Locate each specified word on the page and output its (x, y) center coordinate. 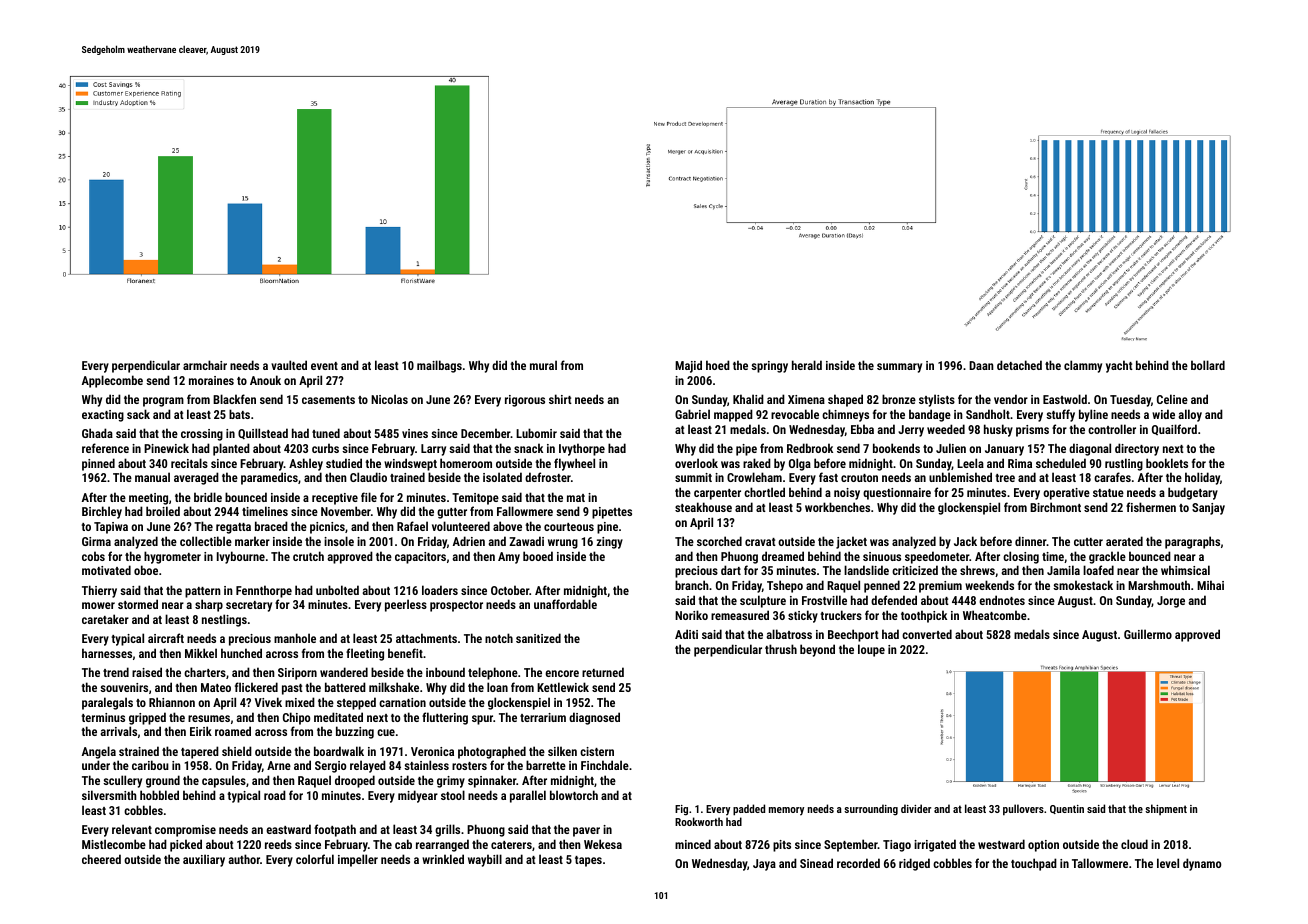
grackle (1107, 557)
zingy (609, 543)
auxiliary (204, 860)
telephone (493, 673)
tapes (588, 861)
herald (807, 365)
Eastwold (1065, 399)
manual (152, 477)
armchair (205, 365)
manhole (295, 638)
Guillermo (1148, 634)
